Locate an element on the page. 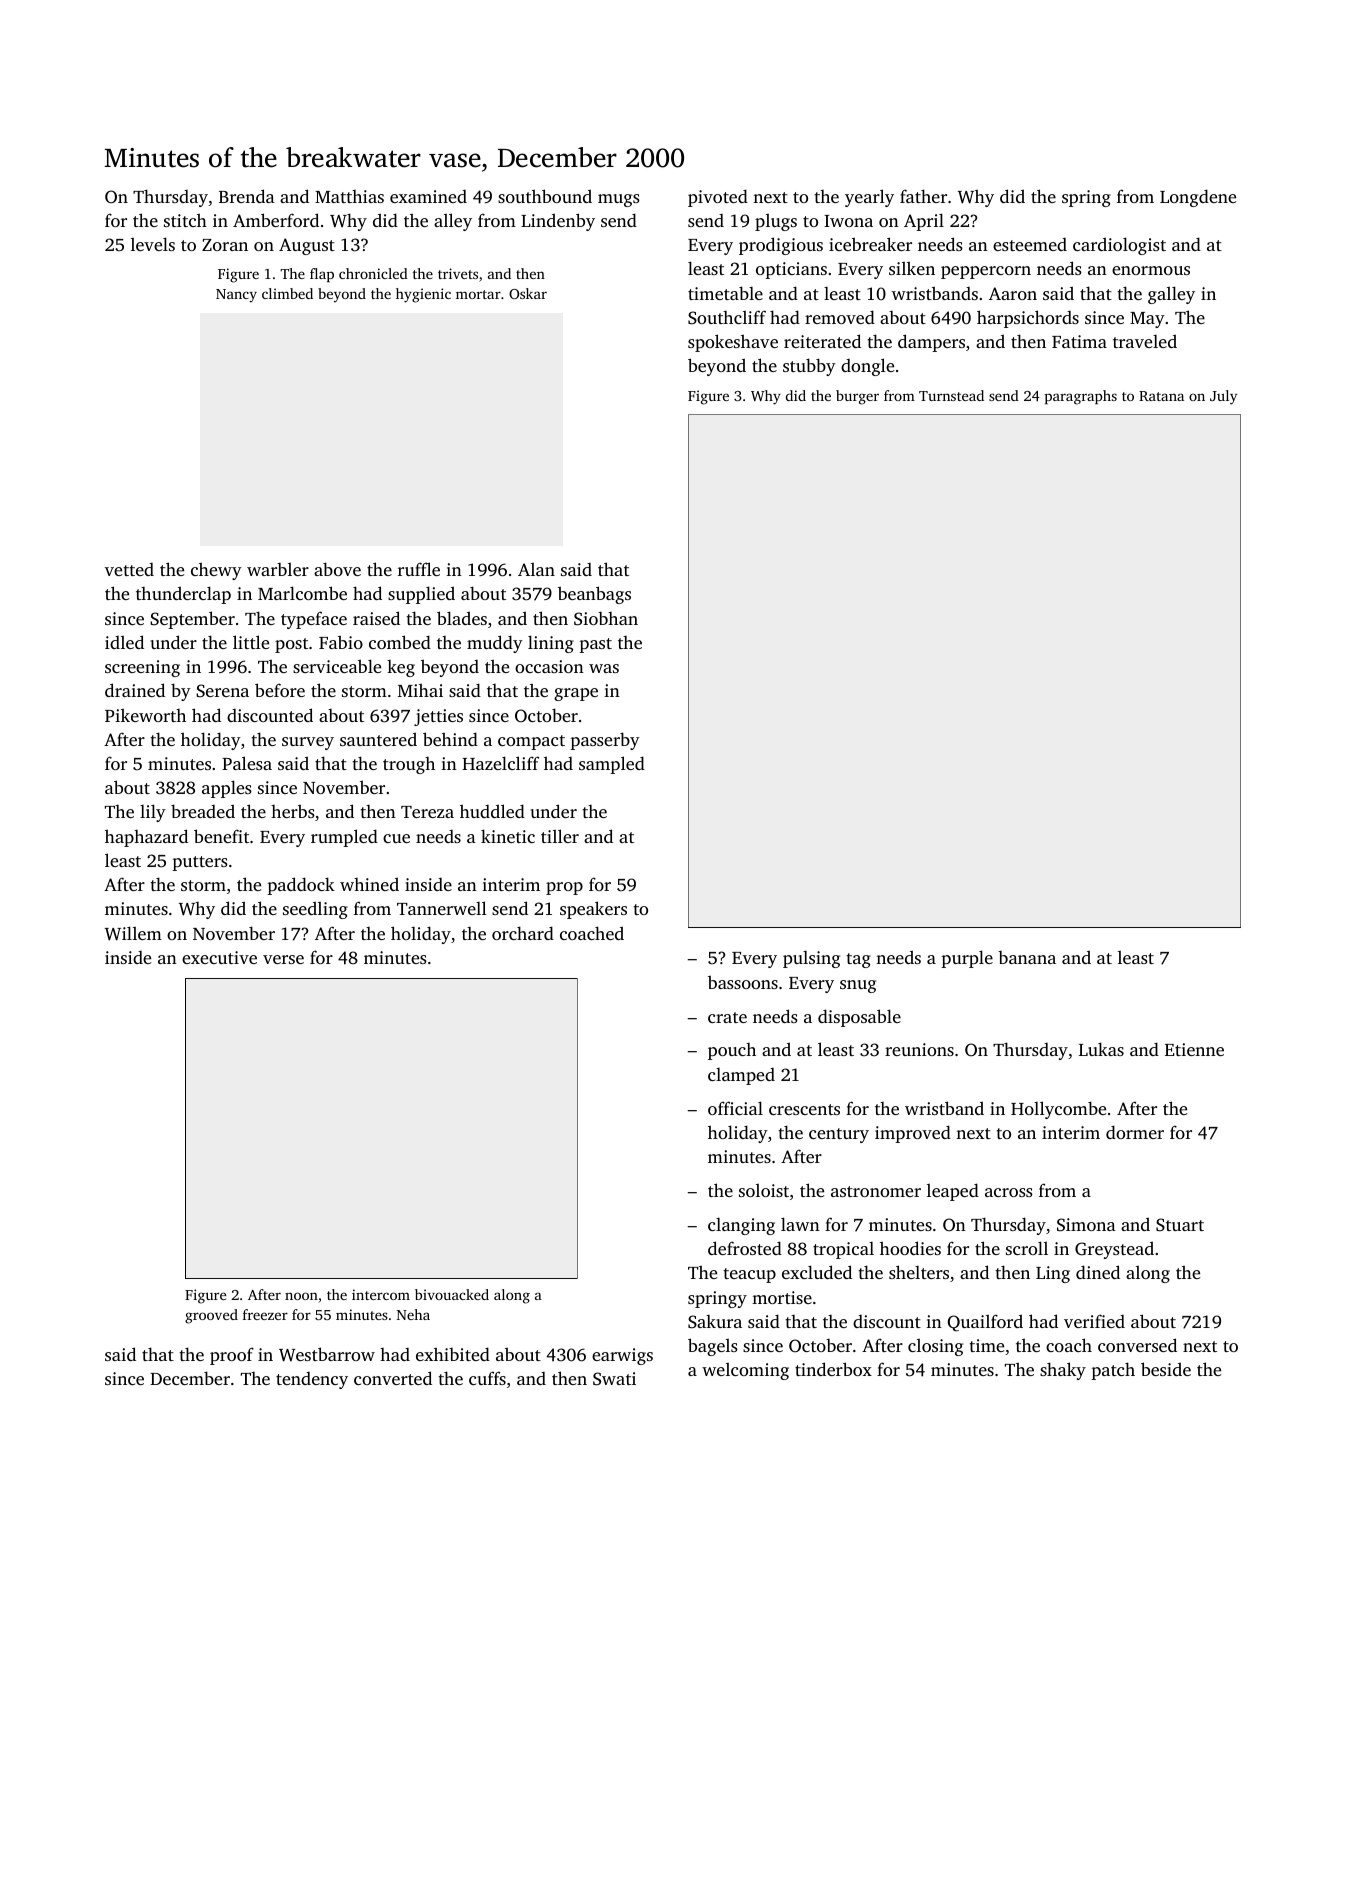  spokeshave is located at coordinates (733, 343).
